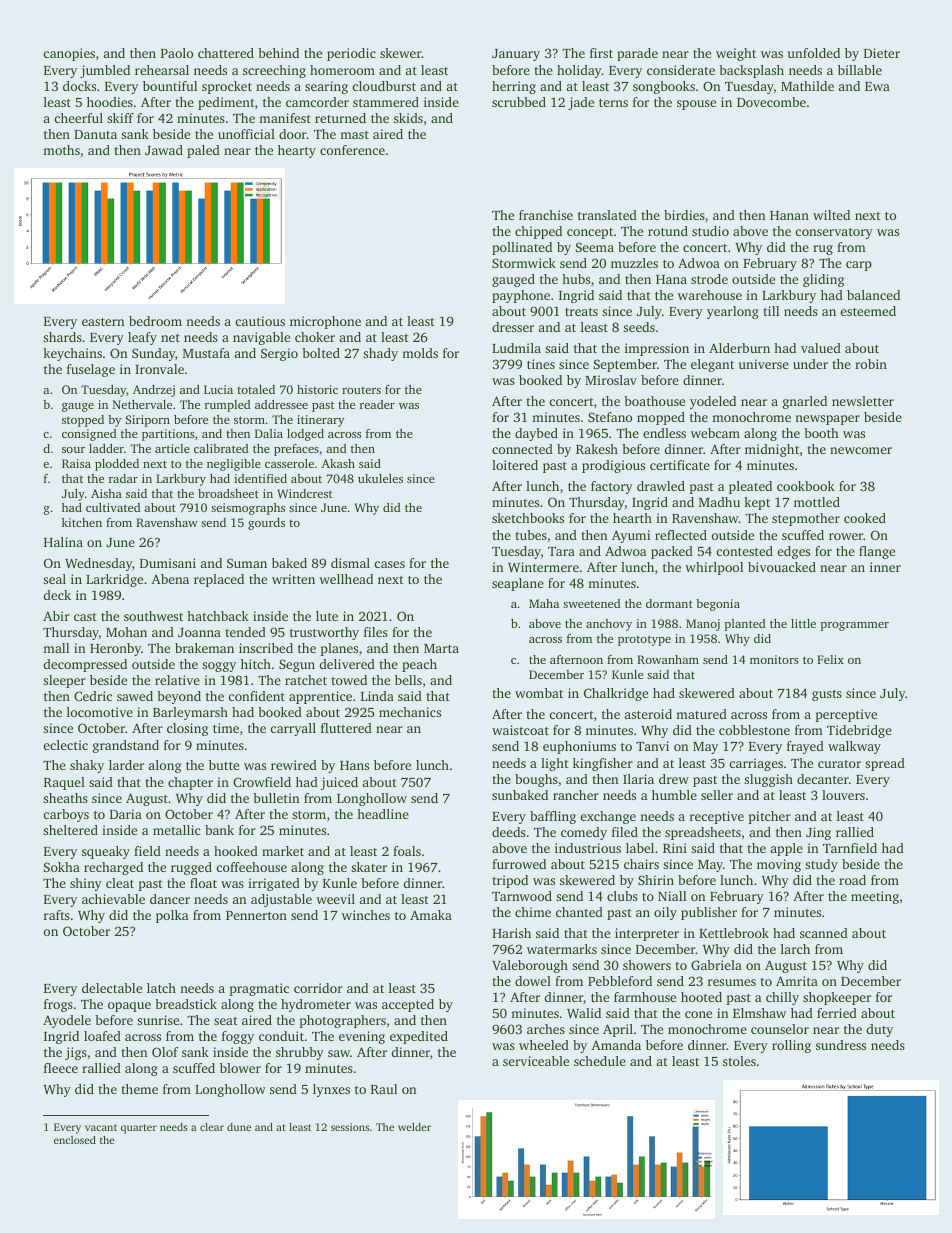  Describe the element at coordinates (859, 266) in the screenshot. I see `carp` at that location.
